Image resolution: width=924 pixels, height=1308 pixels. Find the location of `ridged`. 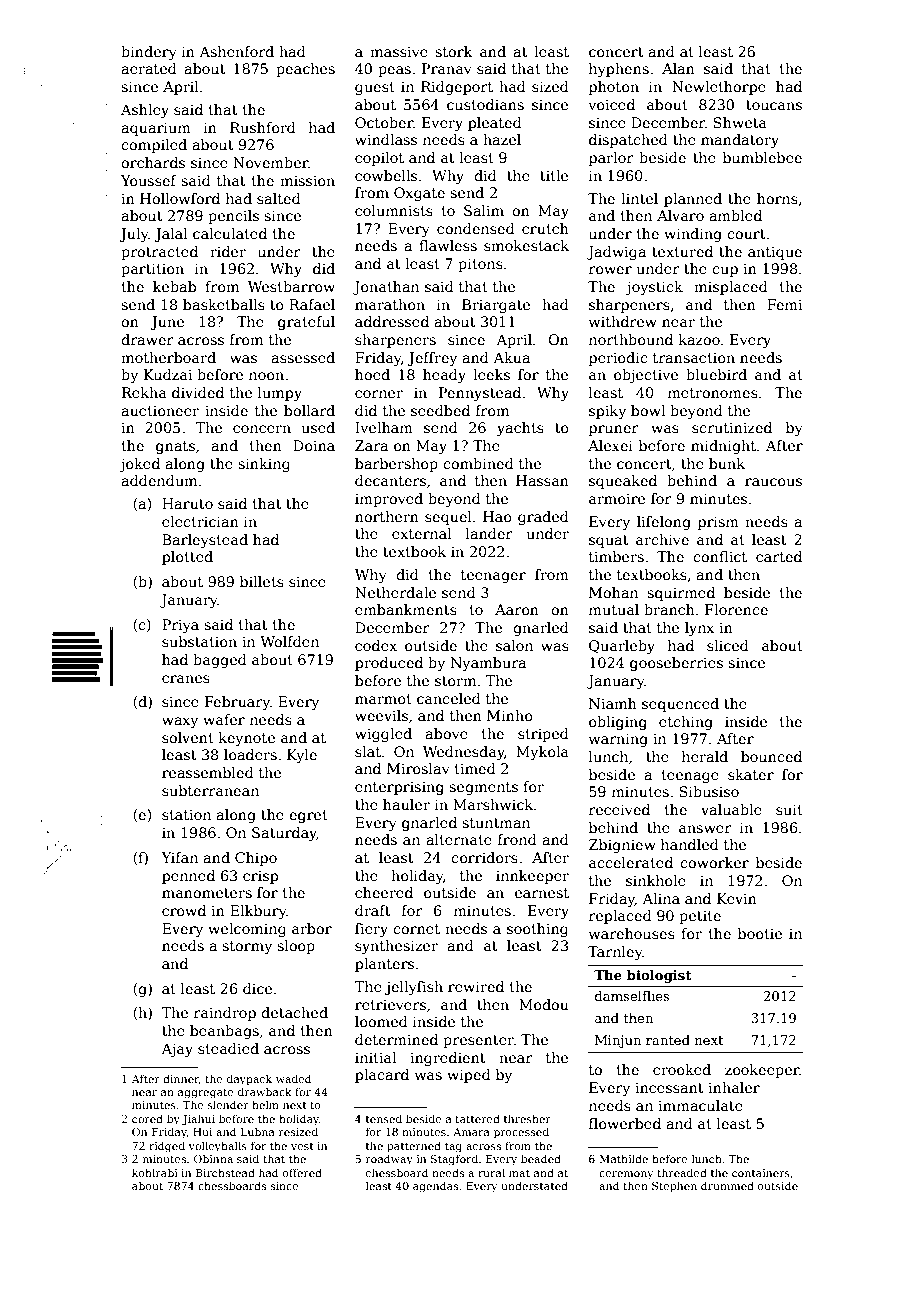

ridged is located at coordinates (167, 1147).
